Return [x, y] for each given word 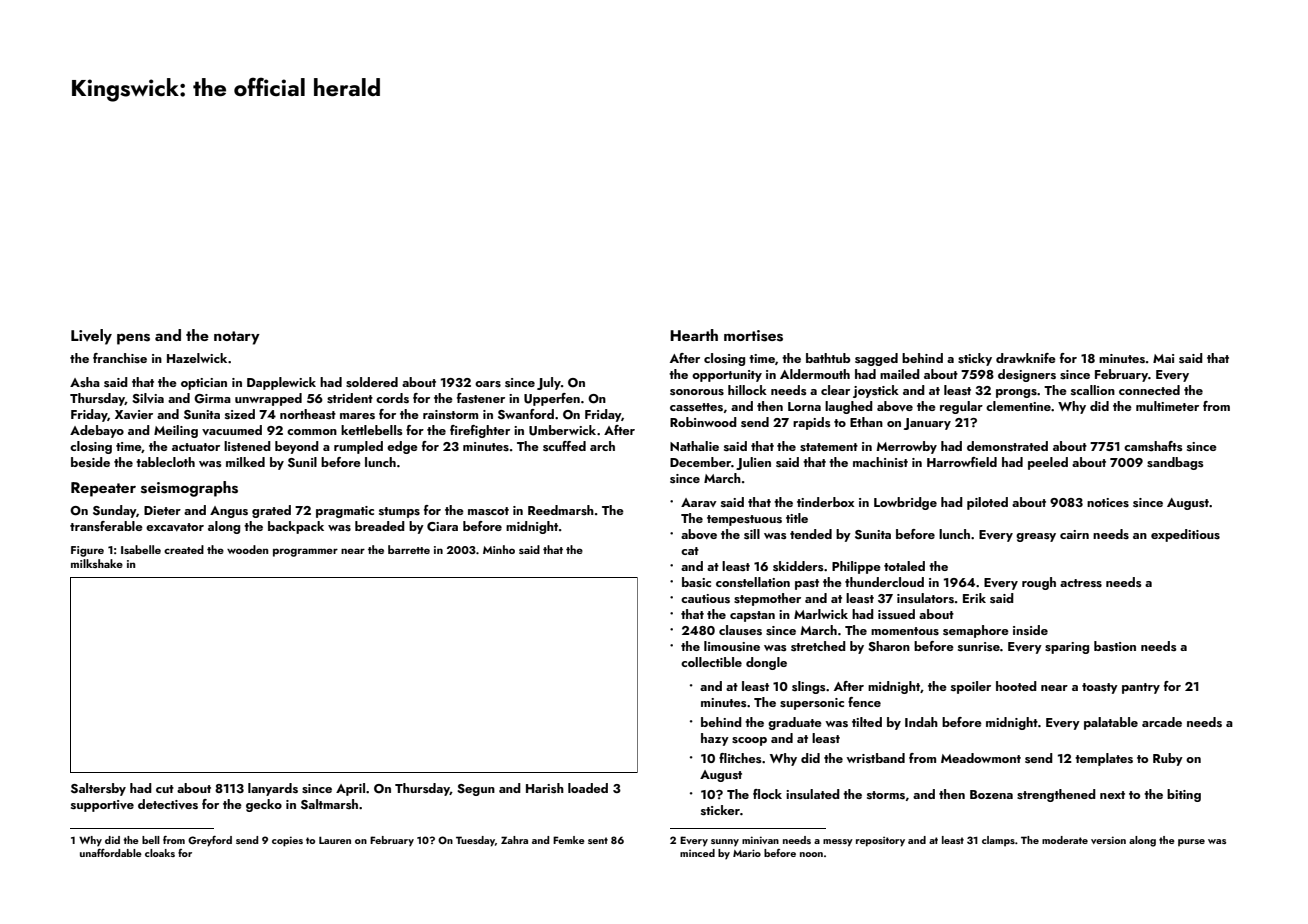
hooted [1016, 686]
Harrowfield [962, 462]
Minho [499, 549]
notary [237, 338]
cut [165, 789]
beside [90, 462]
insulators [925, 598]
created [184, 549]
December [700, 462]
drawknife [1026, 358]
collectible [711, 662]
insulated [813, 794]
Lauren [335, 840]
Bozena [991, 794]
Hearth [694, 335]
